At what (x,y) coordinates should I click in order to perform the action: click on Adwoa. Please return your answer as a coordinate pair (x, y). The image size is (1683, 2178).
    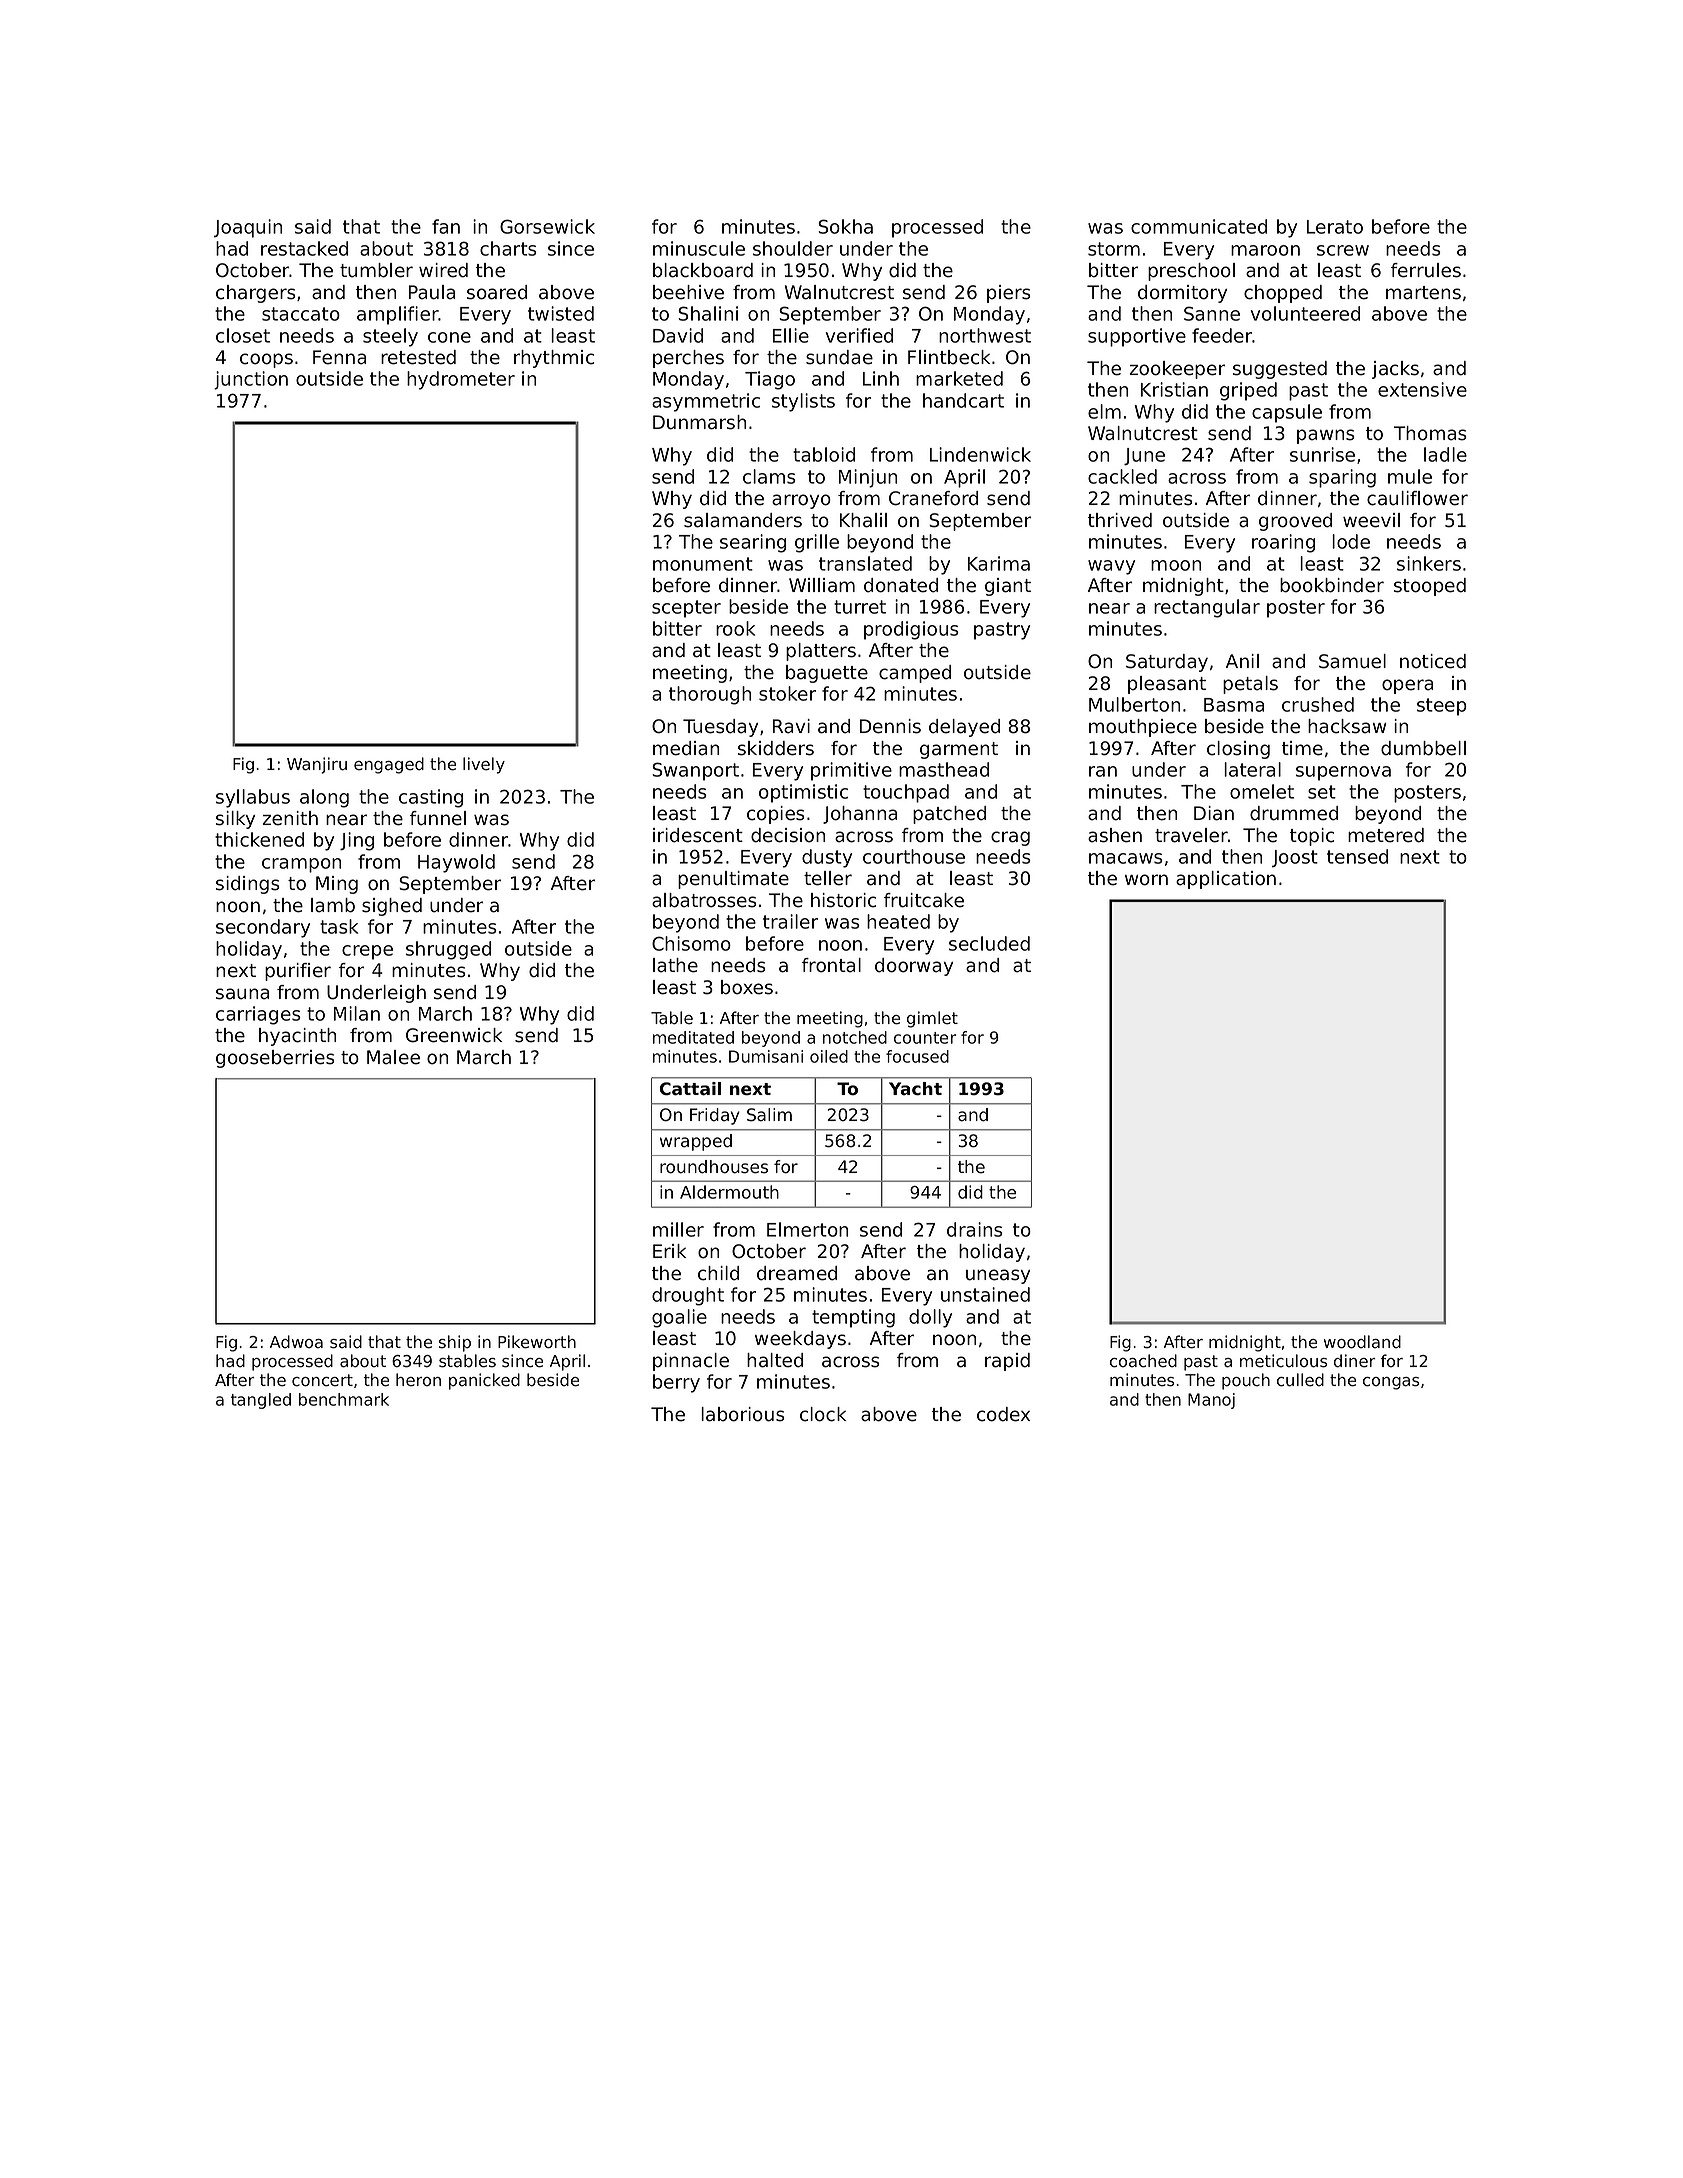
    Looking at the image, I should click on (296, 1341).
